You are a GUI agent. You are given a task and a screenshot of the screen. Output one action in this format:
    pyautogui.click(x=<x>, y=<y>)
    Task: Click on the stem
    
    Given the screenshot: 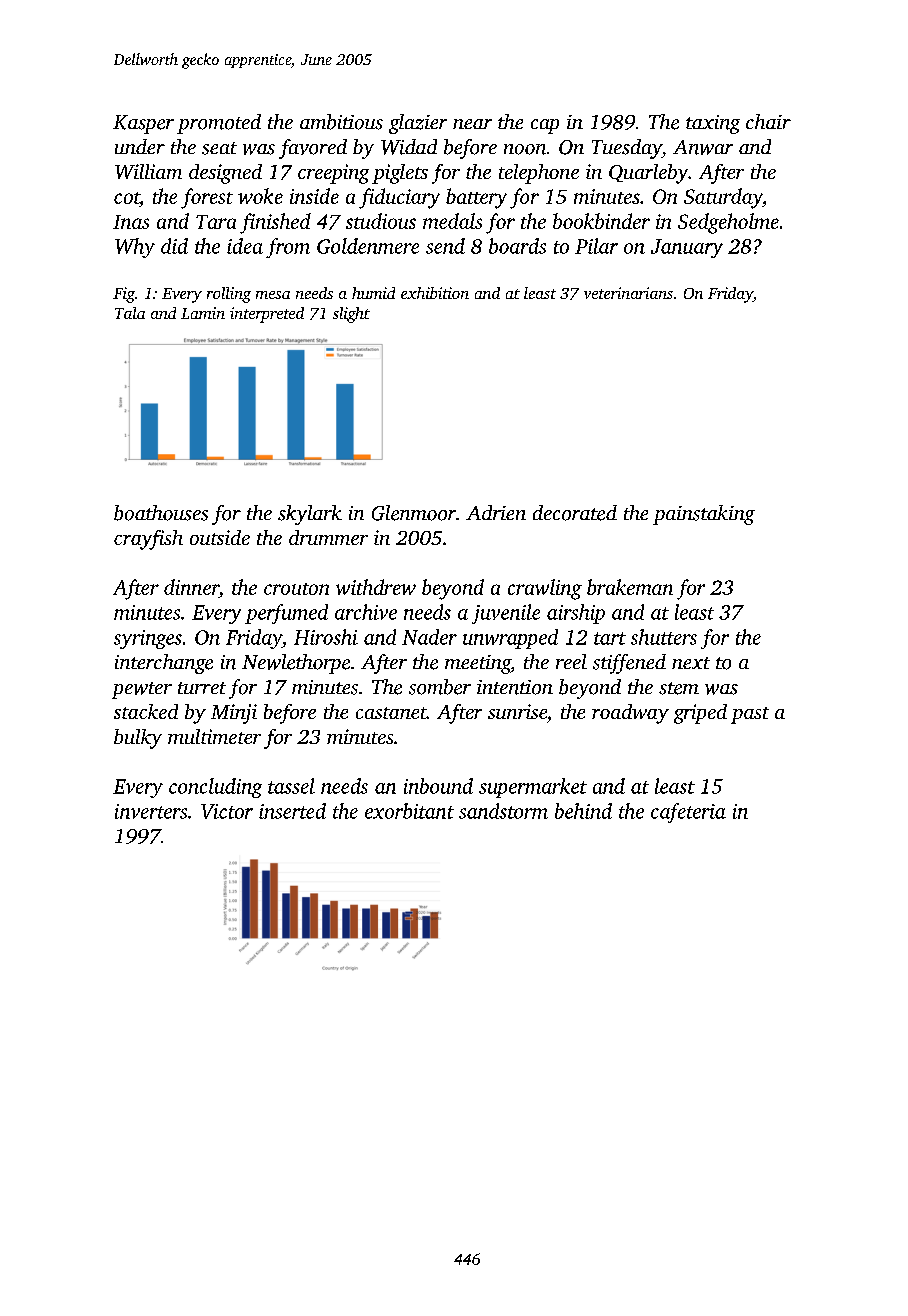 What is the action you would take?
    pyautogui.click(x=679, y=688)
